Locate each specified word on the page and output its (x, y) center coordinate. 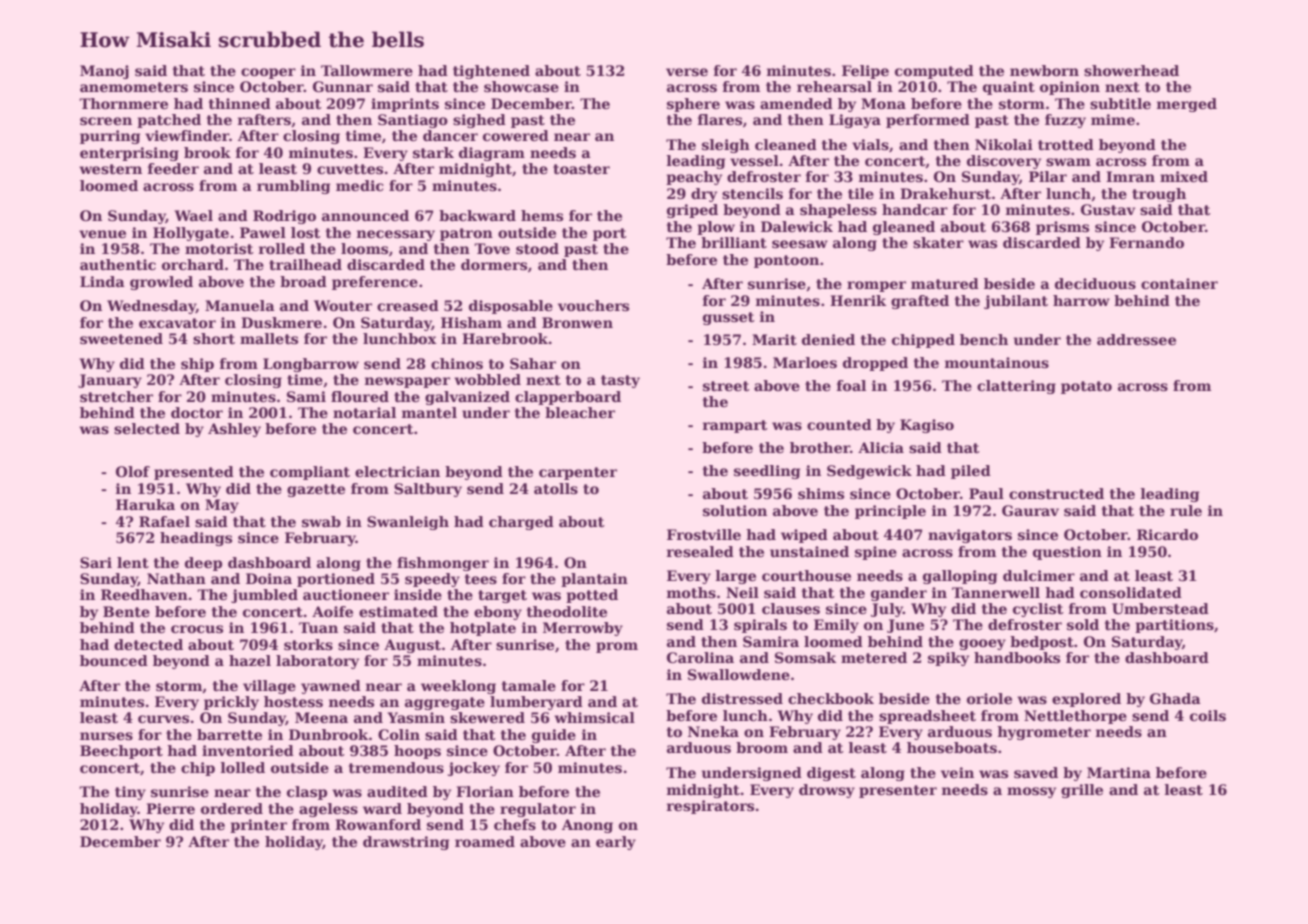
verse (687, 72)
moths (691, 592)
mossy (1031, 792)
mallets (269, 338)
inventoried (248, 750)
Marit (774, 339)
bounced (114, 660)
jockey (474, 769)
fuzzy (1065, 121)
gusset (728, 318)
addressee (1136, 339)
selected (147, 428)
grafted (920, 302)
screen (106, 121)
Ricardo (1167, 534)
